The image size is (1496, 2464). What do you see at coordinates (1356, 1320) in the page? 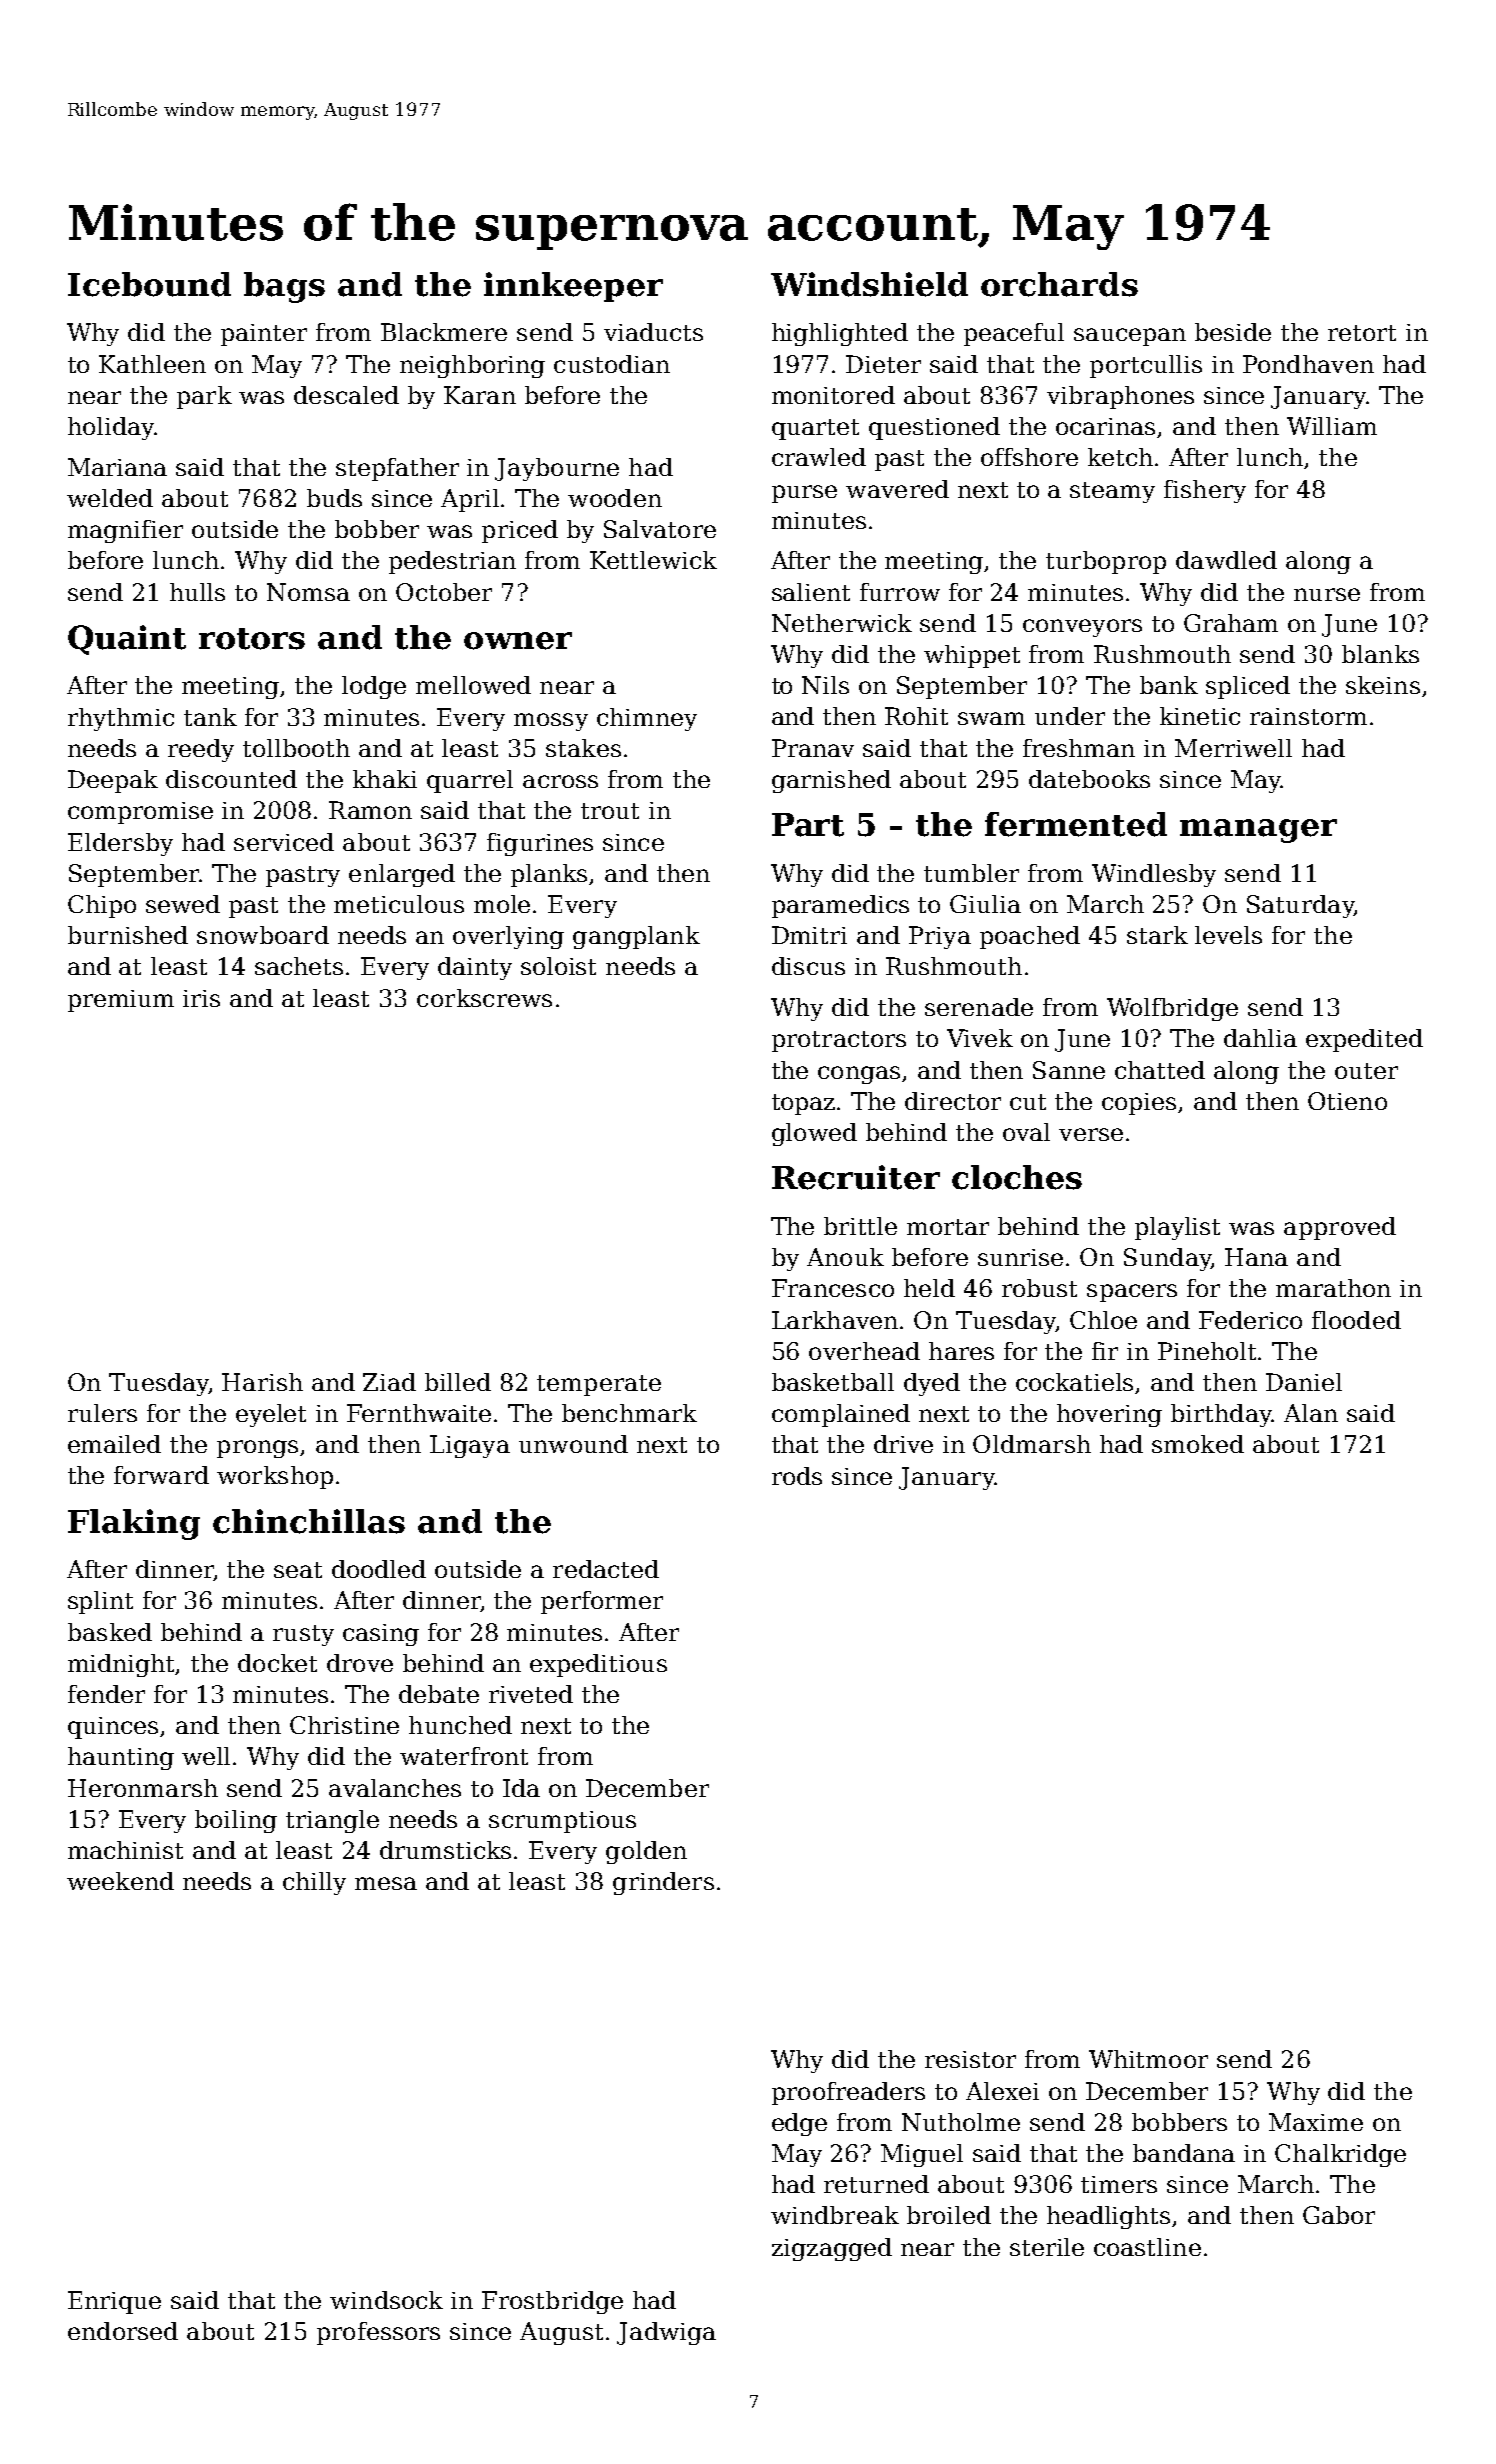
I see `flooded` at bounding box center [1356, 1320].
